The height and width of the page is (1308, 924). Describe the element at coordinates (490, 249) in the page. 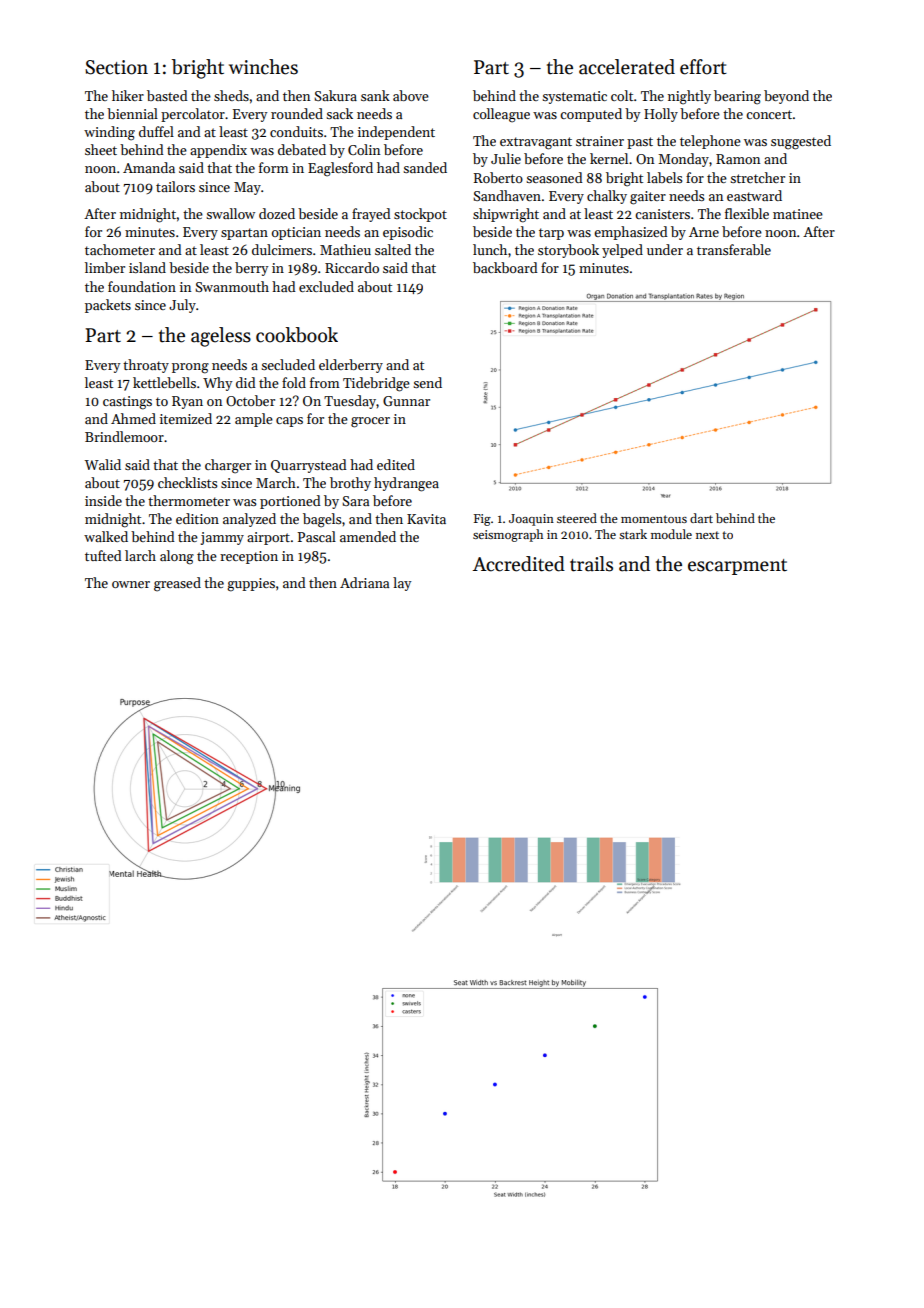

I see `lunch` at that location.
